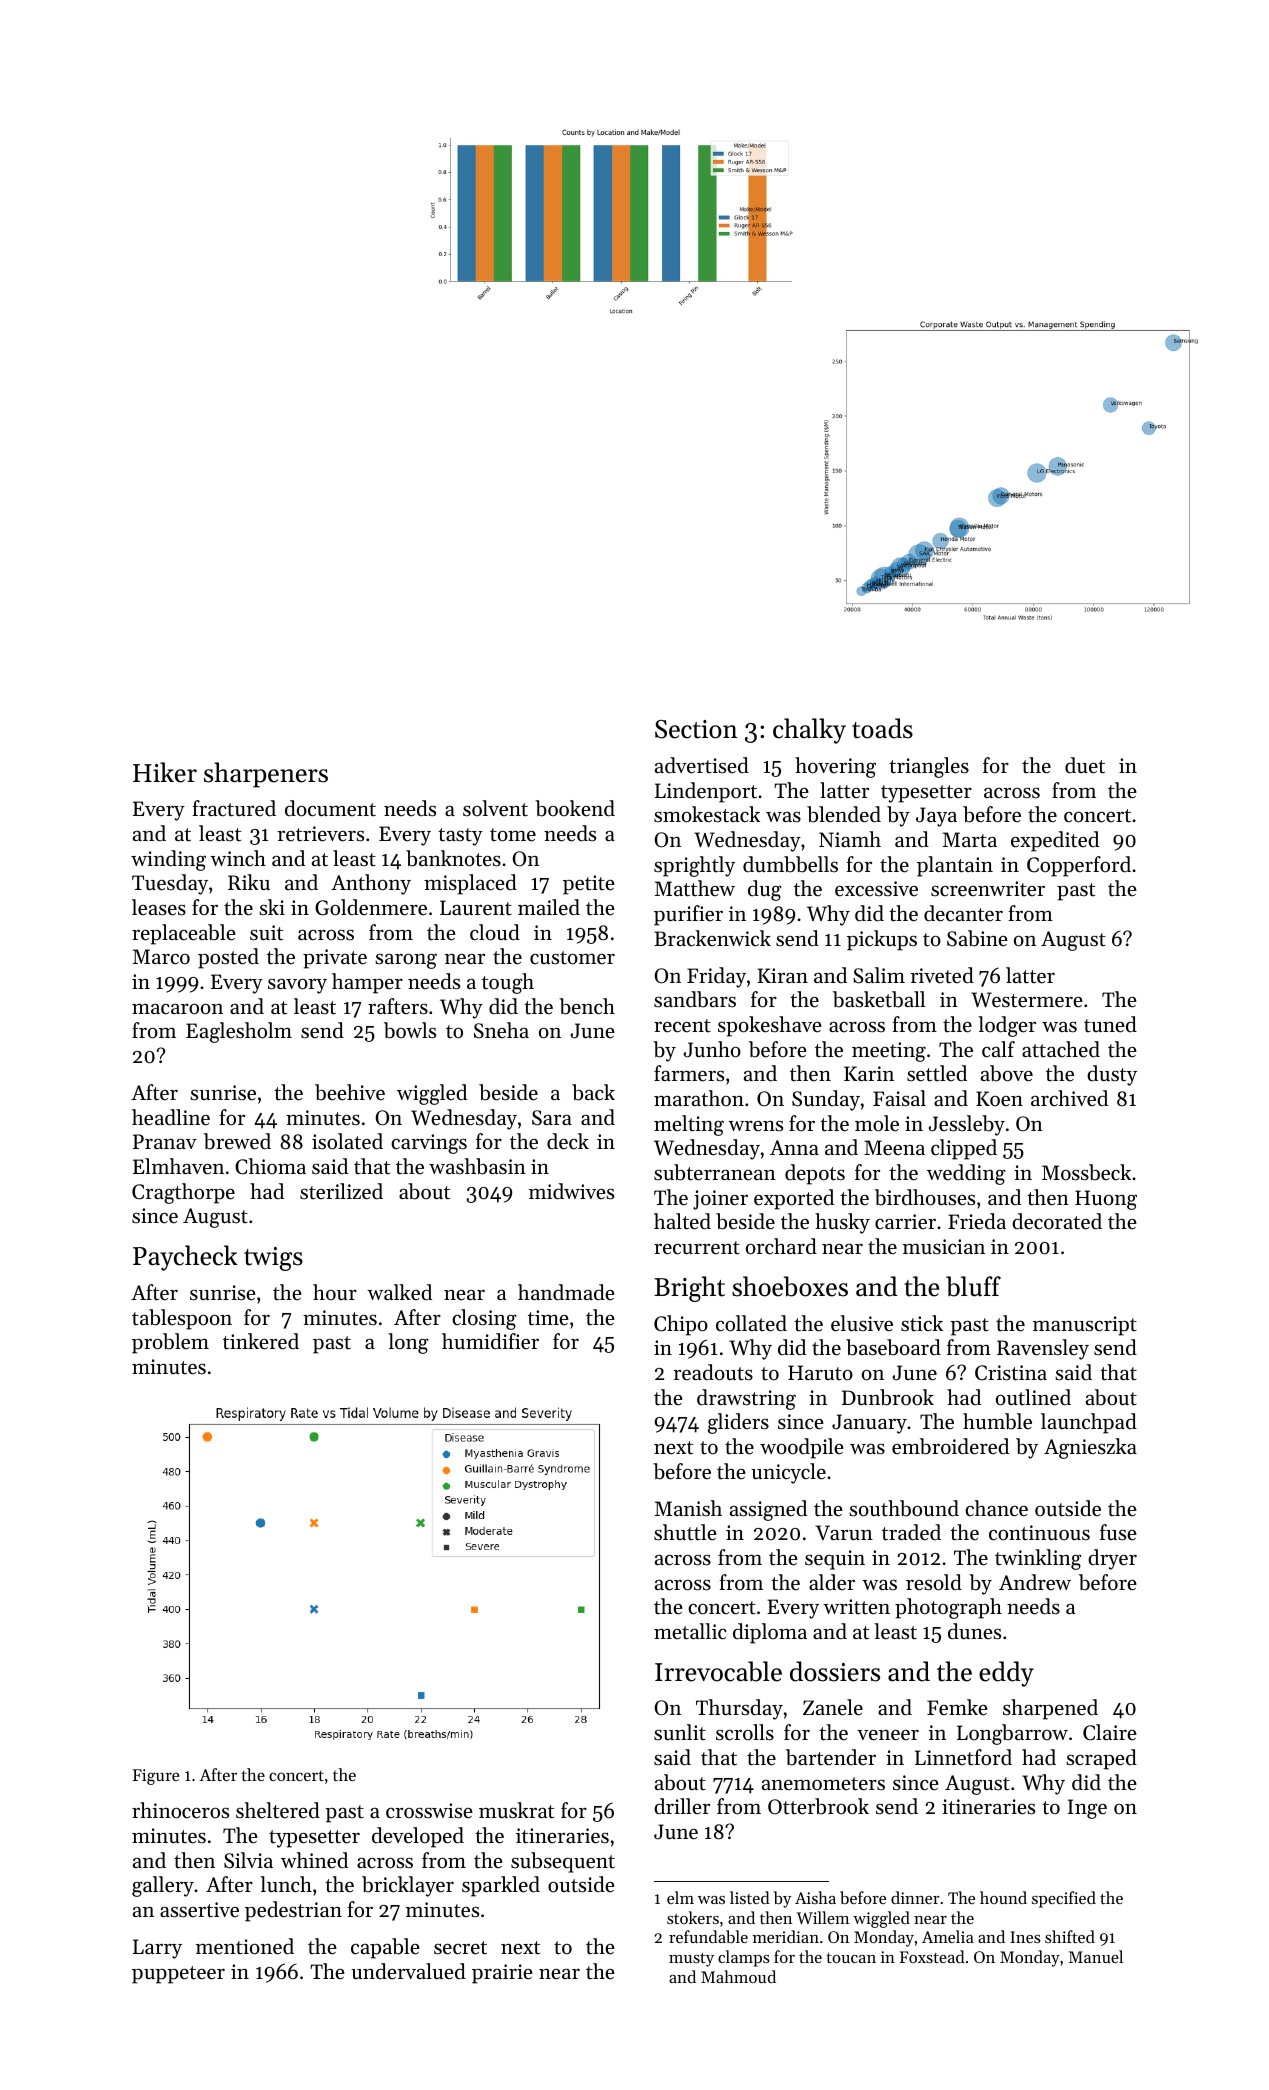 The width and height of the page is (1269, 2090). Describe the element at coordinates (593, 1092) in the page. I see `back` at that location.
